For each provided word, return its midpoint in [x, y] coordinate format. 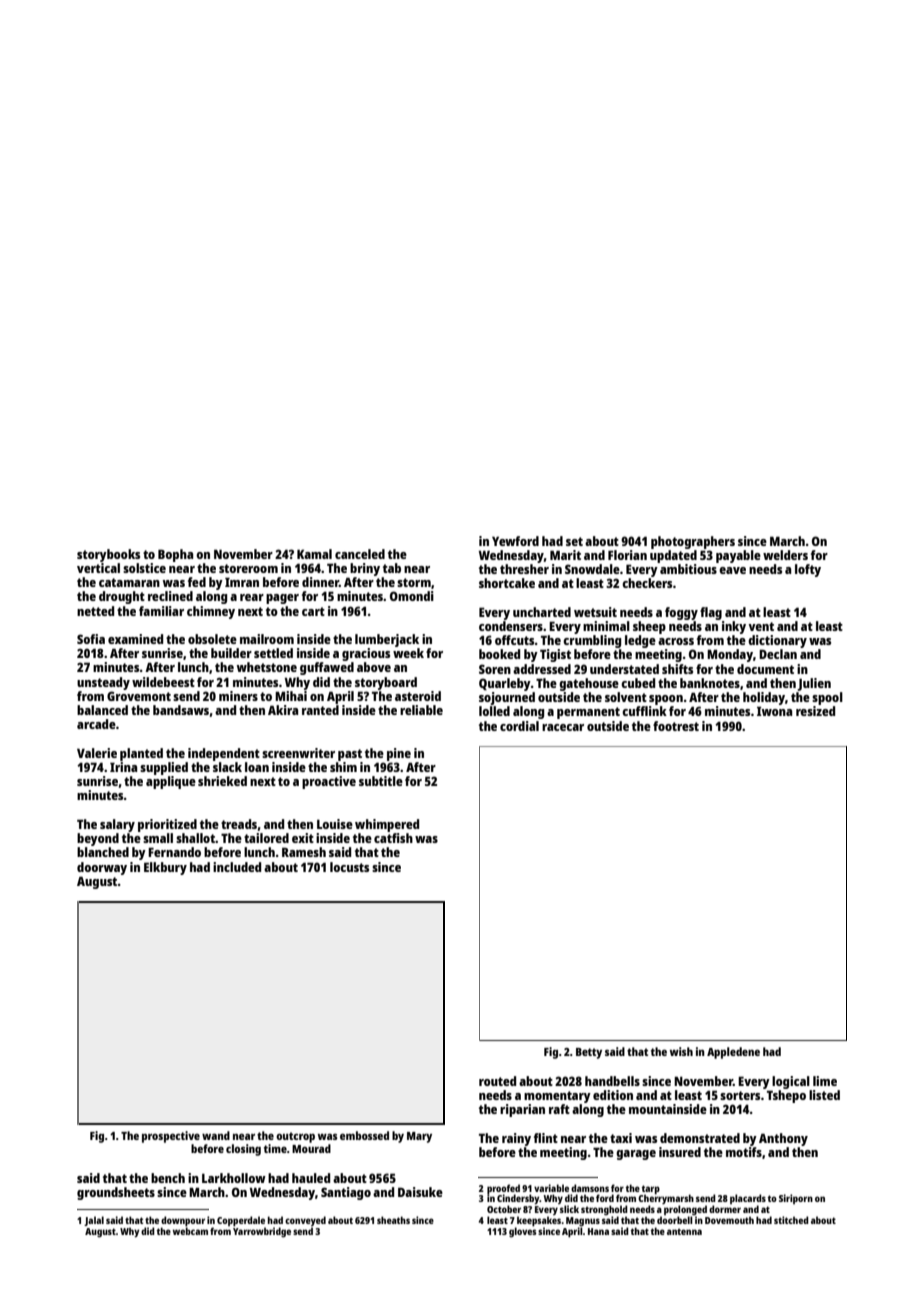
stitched [791, 1220]
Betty [589, 1053]
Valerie [97, 753]
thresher [524, 569]
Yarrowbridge [262, 1232]
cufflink [644, 711]
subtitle [381, 781]
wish [681, 1051]
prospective [171, 1137]
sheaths [393, 1220]
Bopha [175, 555]
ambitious [688, 569]
